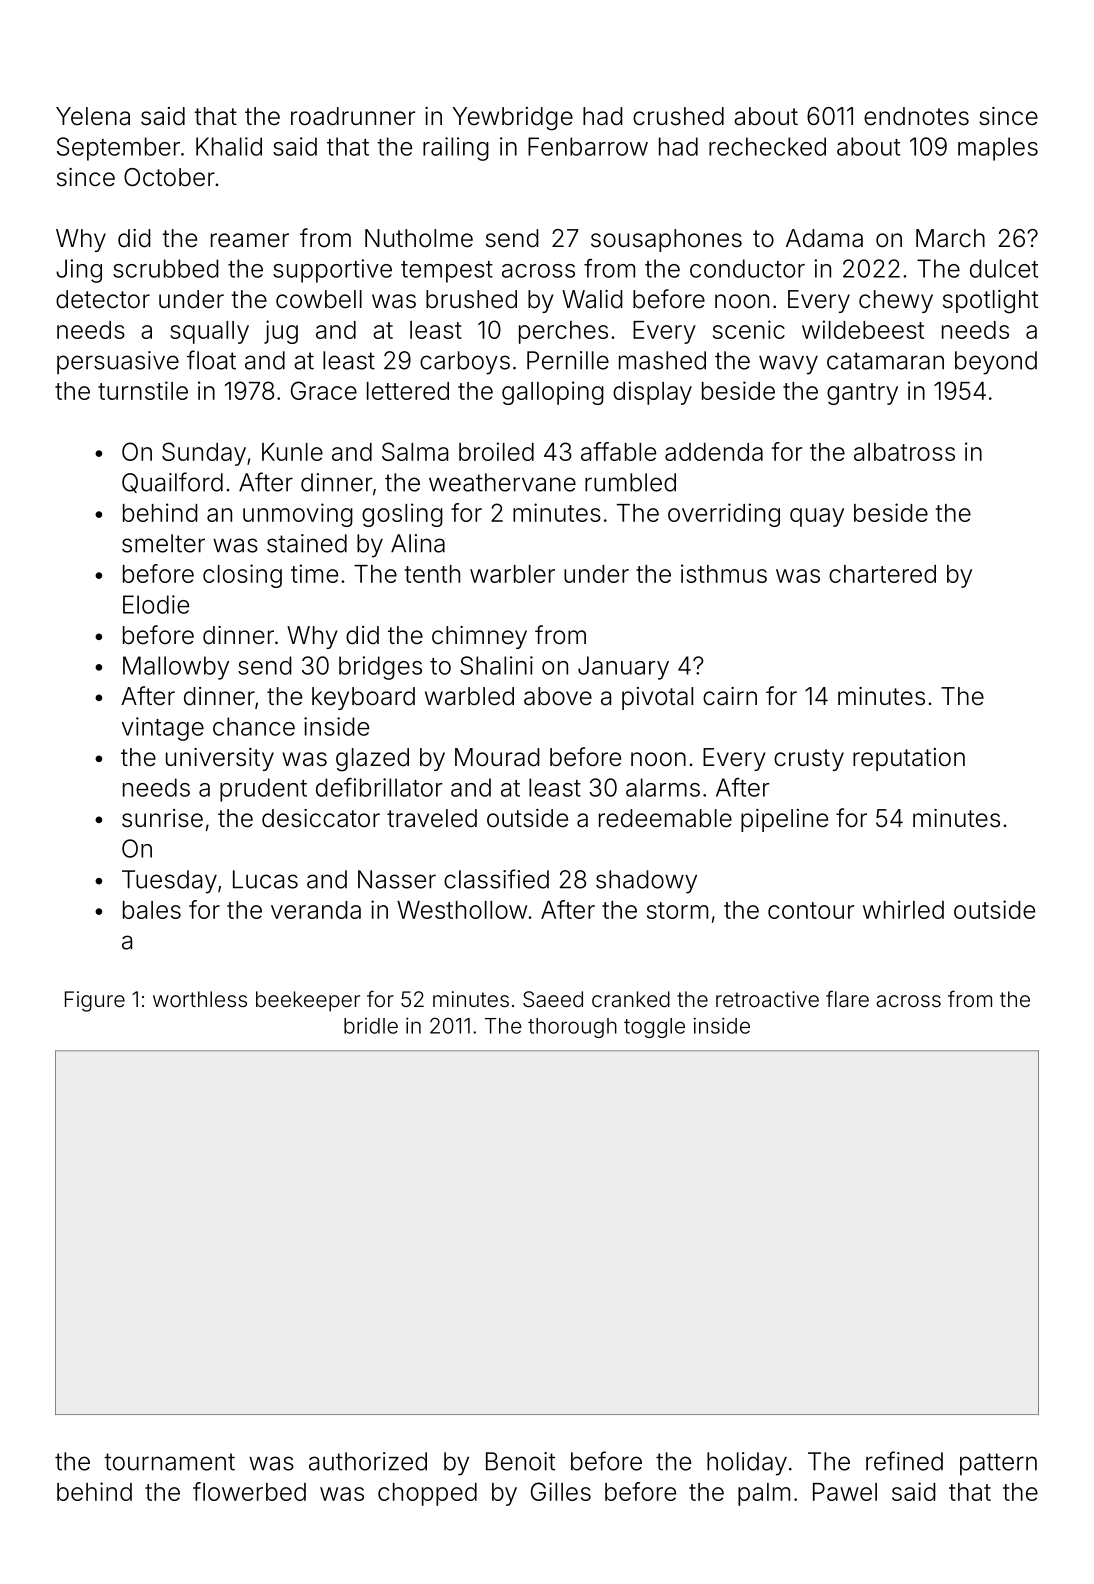  What do you see at coordinates (353, 116) in the page?
I see `roadrunner` at bounding box center [353, 116].
